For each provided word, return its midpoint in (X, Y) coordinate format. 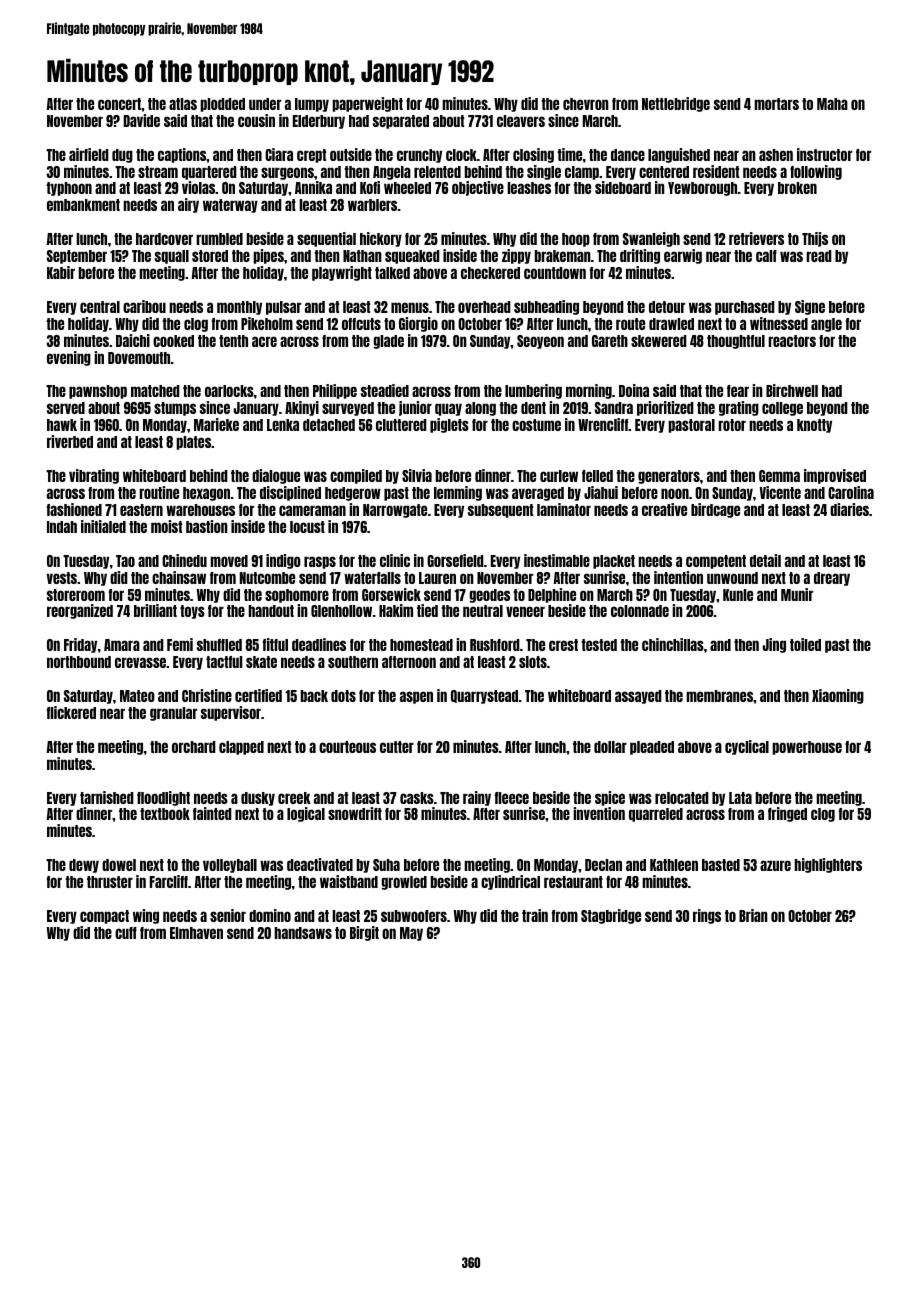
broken (797, 188)
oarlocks (229, 391)
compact (104, 917)
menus (410, 307)
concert (119, 104)
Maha (832, 104)
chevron (586, 104)
